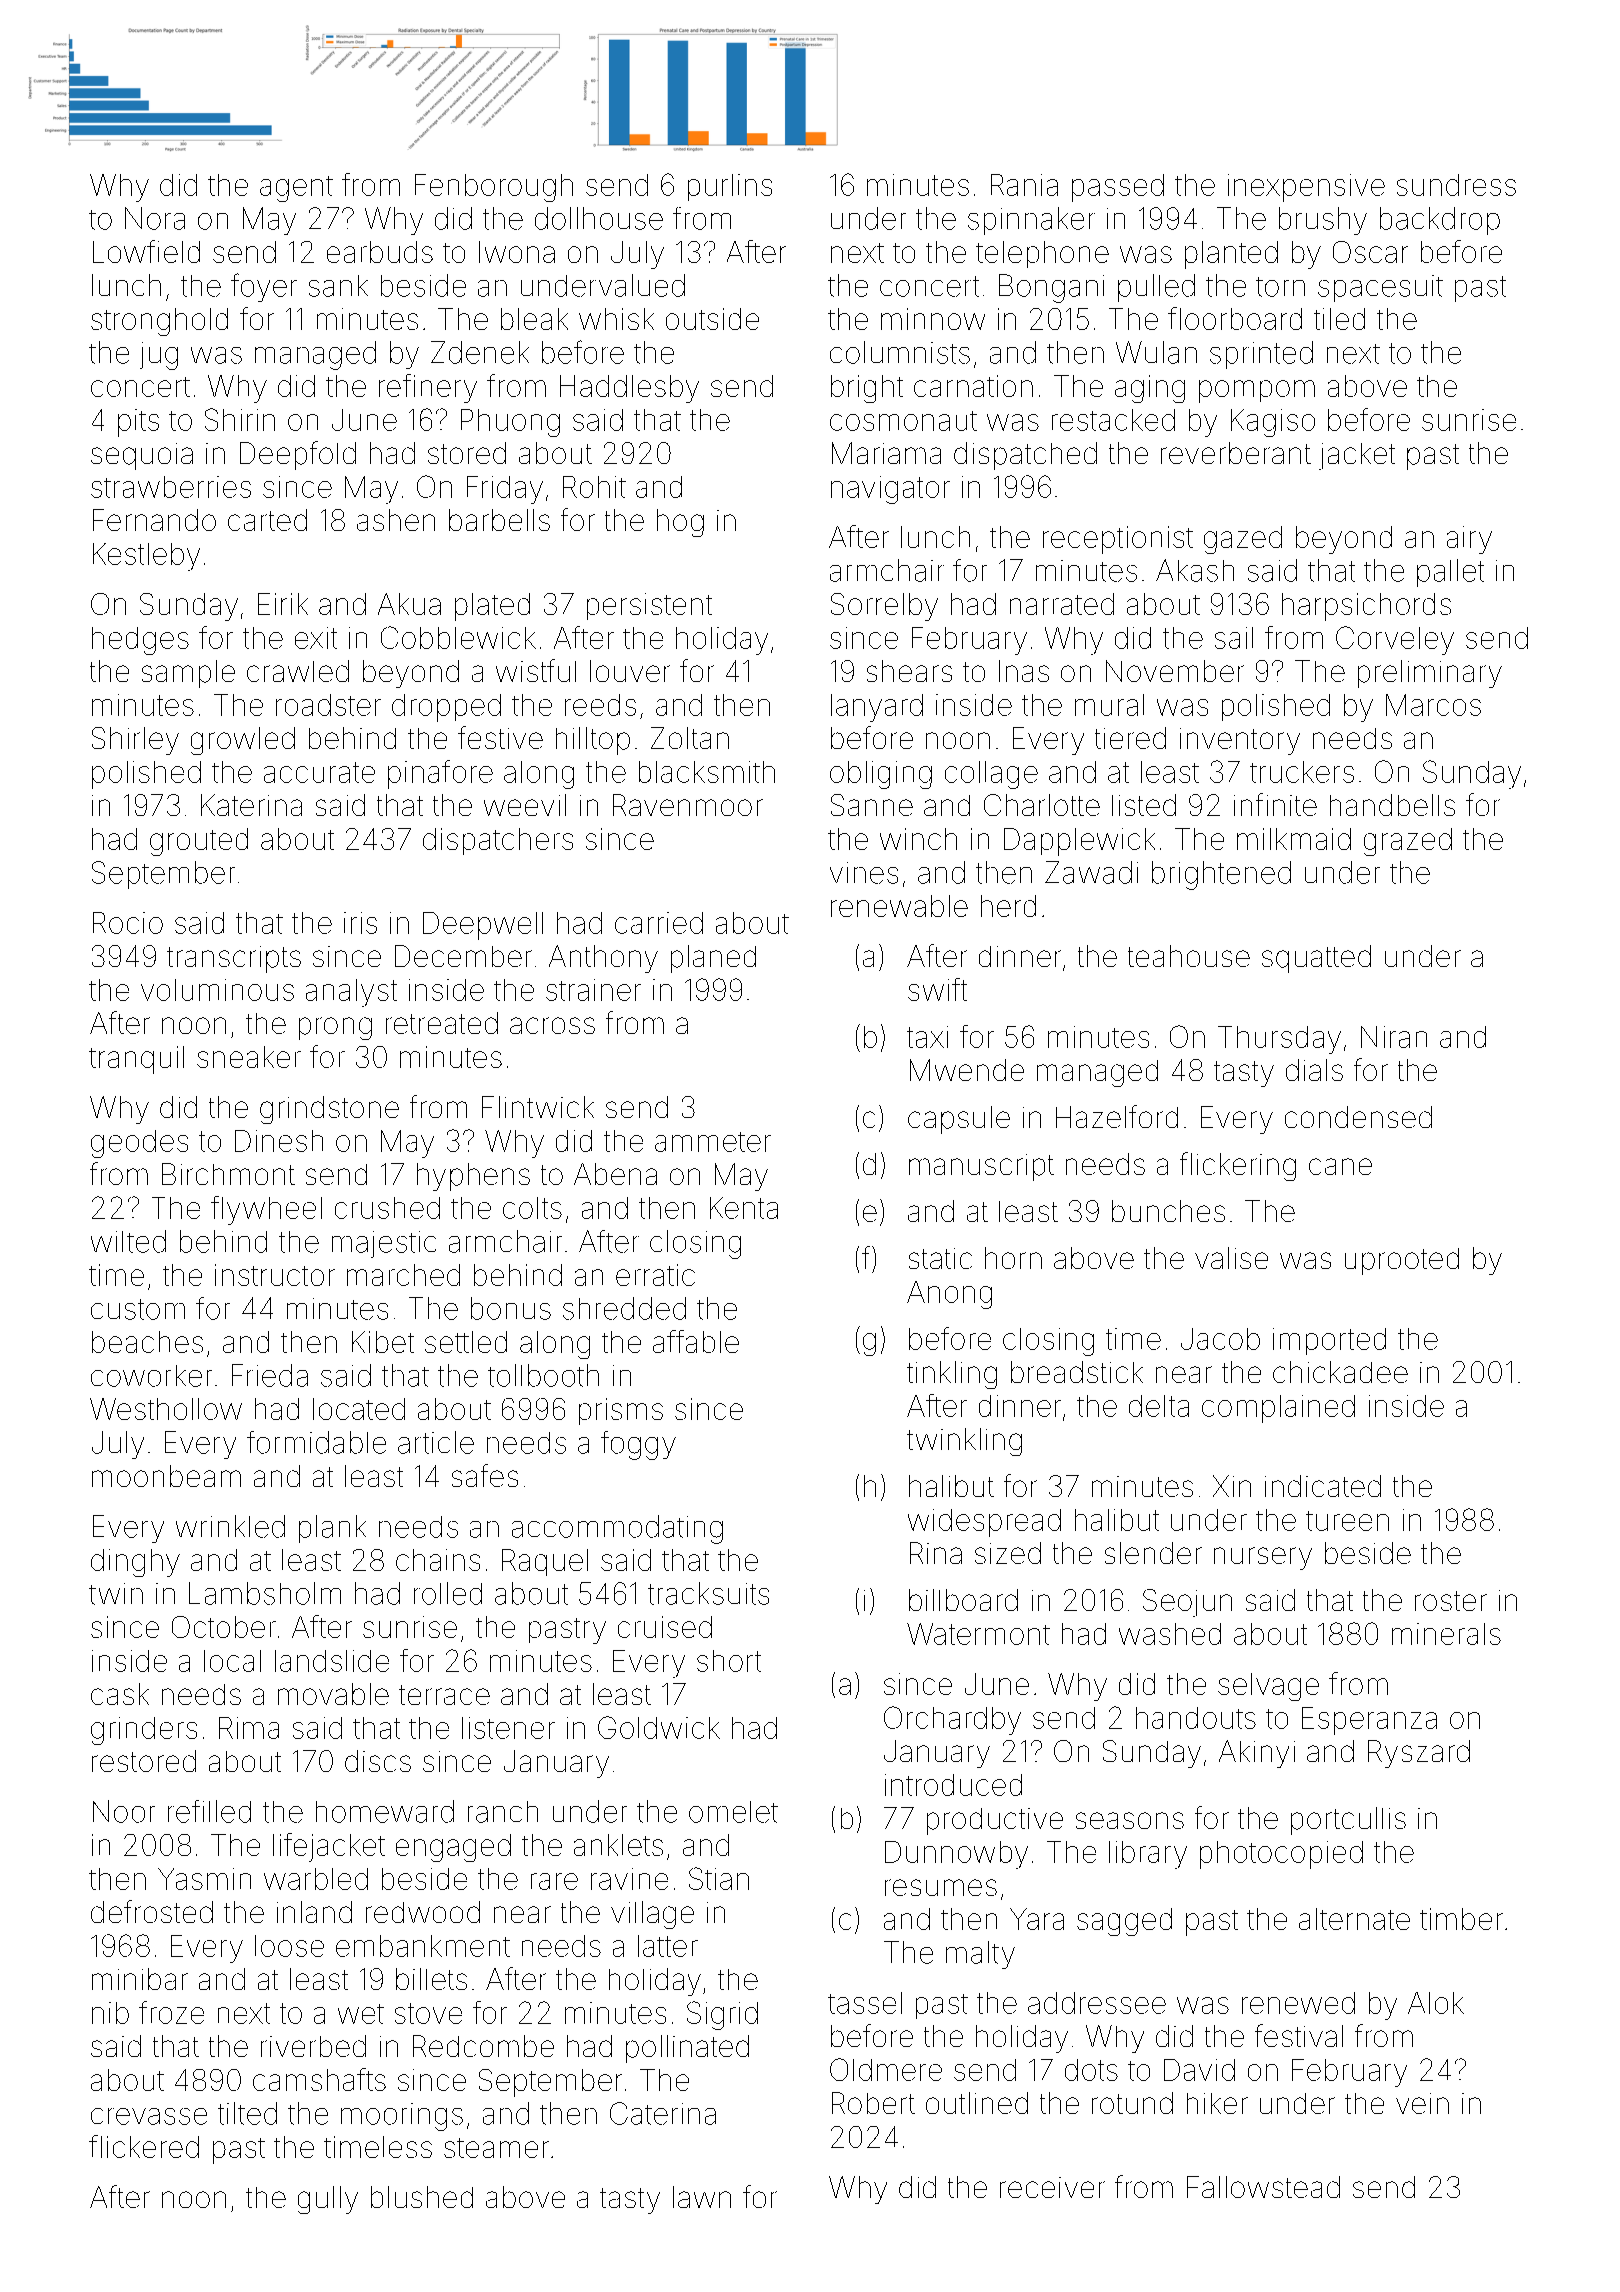 This document has width=1620, height=2292. Describe the element at coordinates (730, 187) in the document. I see `purlins` at that location.
